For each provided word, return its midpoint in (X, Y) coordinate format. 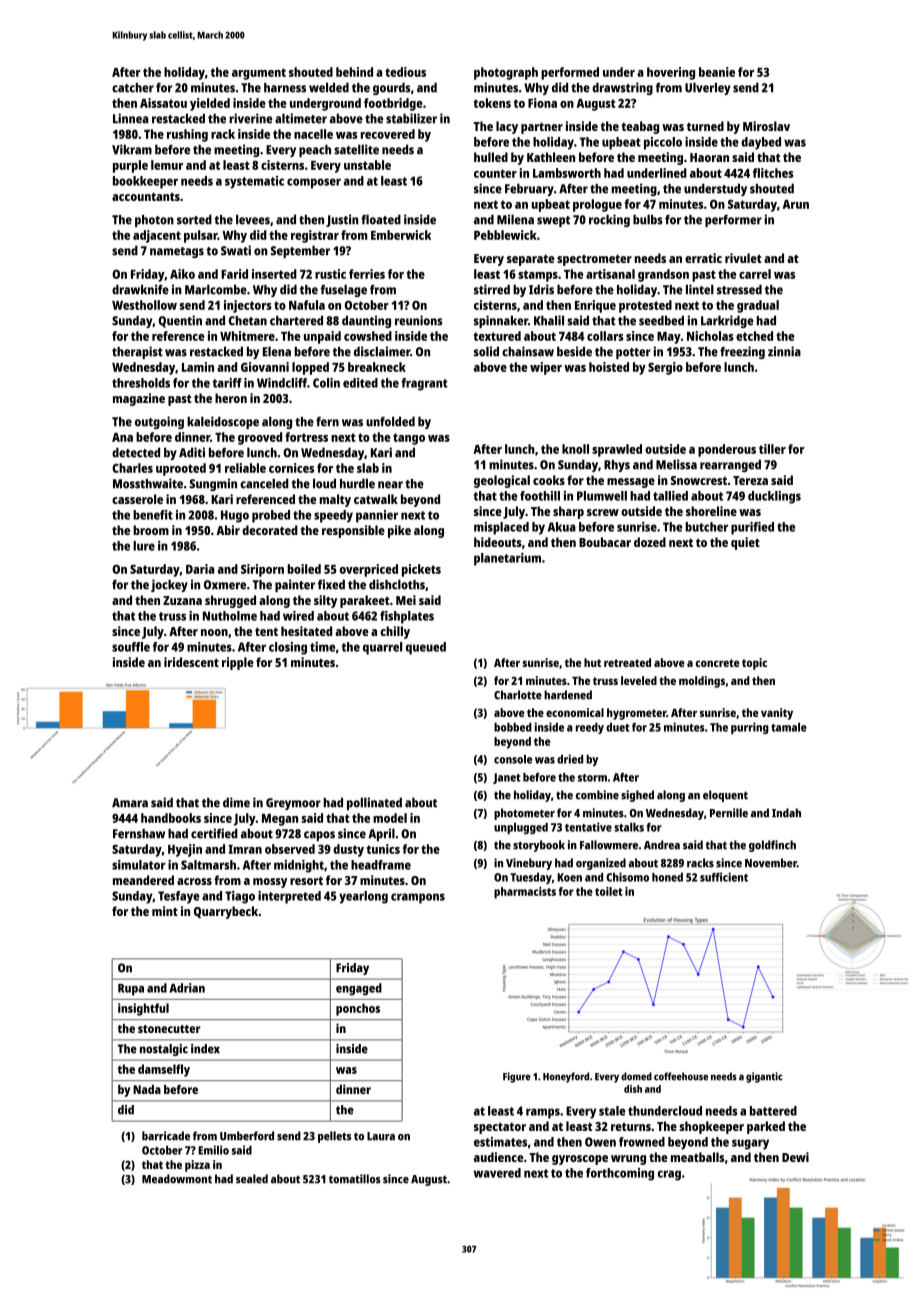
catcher (133, 88)
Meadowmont (177, 1179)
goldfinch (772, 846)
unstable (367, 165)
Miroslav (766, 126)
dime (236, 802)
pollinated (374, 803)
